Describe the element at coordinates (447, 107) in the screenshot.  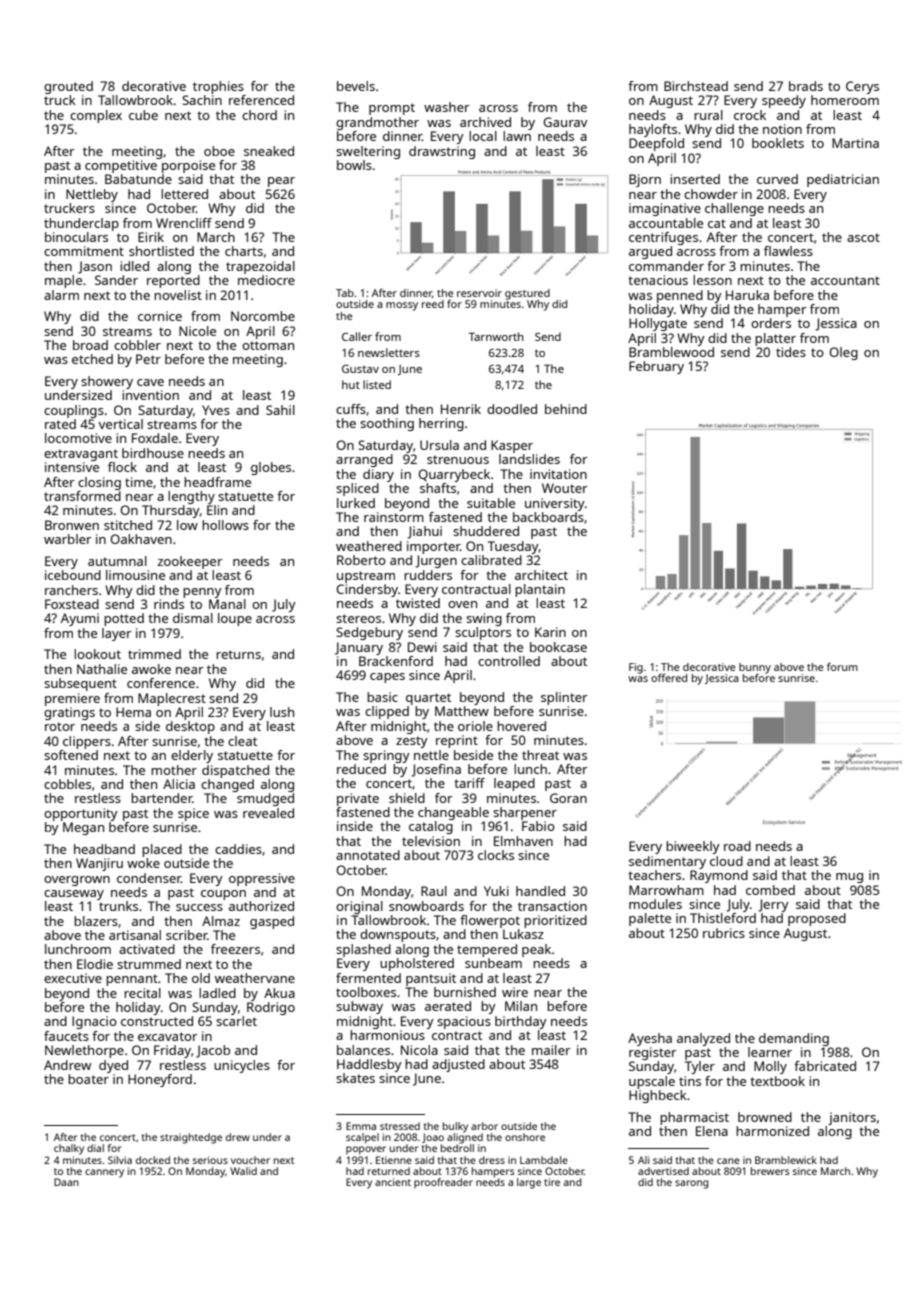
I see `washer` at that location.
